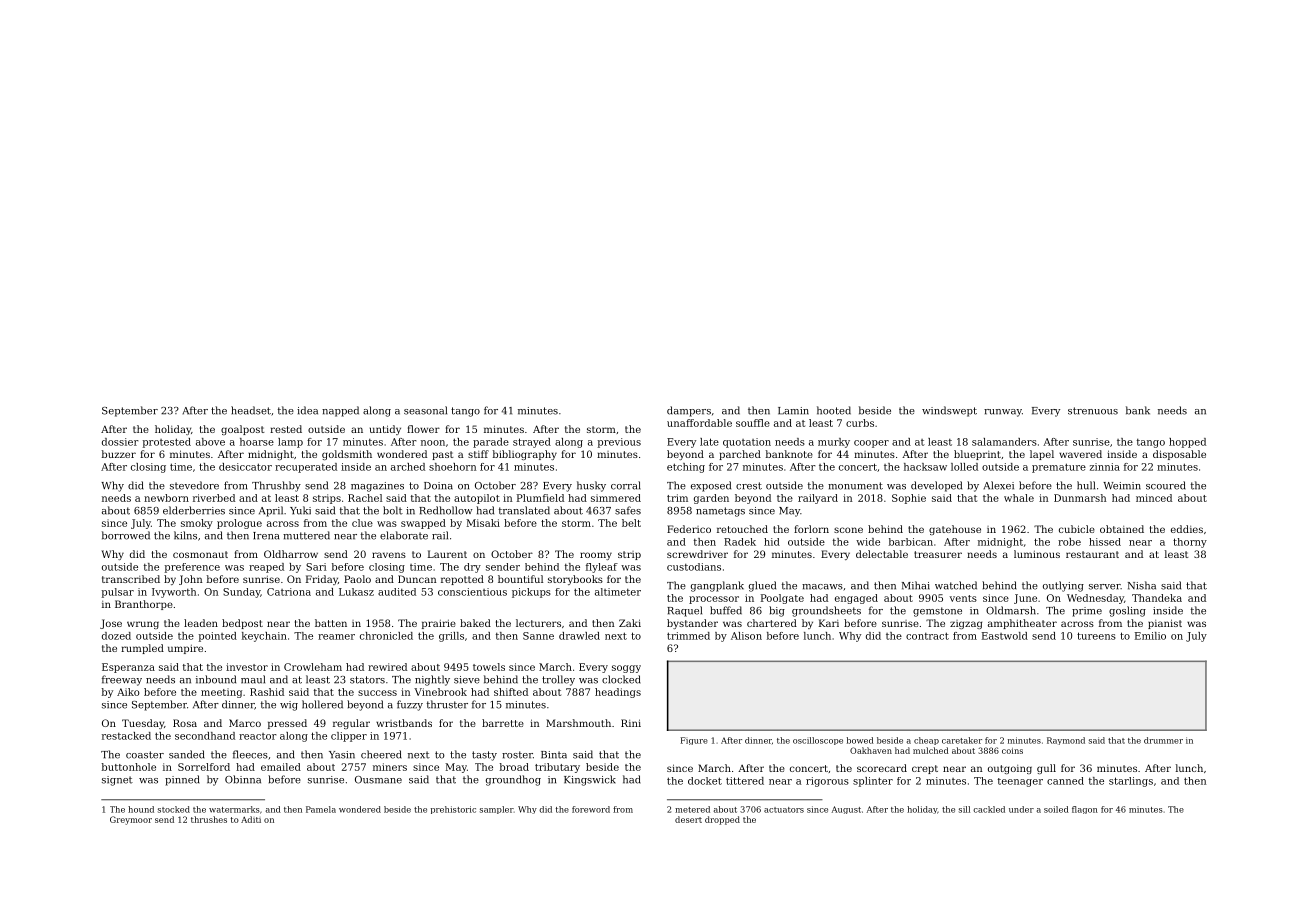 This screenshot has width=1308, height=924. What do you see at coordinates (762, 586) in the screenshot?
I see `glued` at bounding box center [762, 586].
